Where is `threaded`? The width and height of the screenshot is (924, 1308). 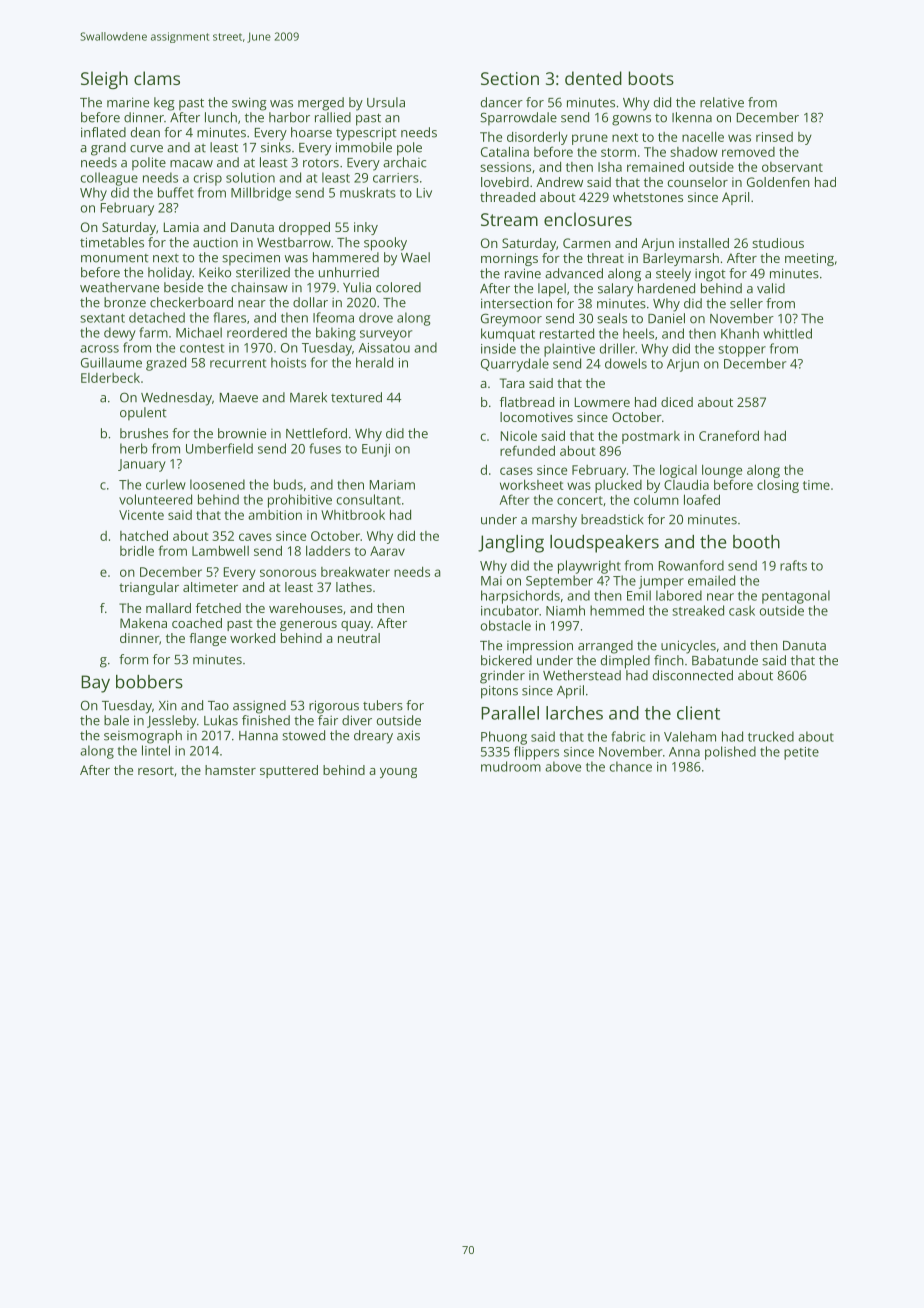 threaded is located at coordinates (507, 197).
